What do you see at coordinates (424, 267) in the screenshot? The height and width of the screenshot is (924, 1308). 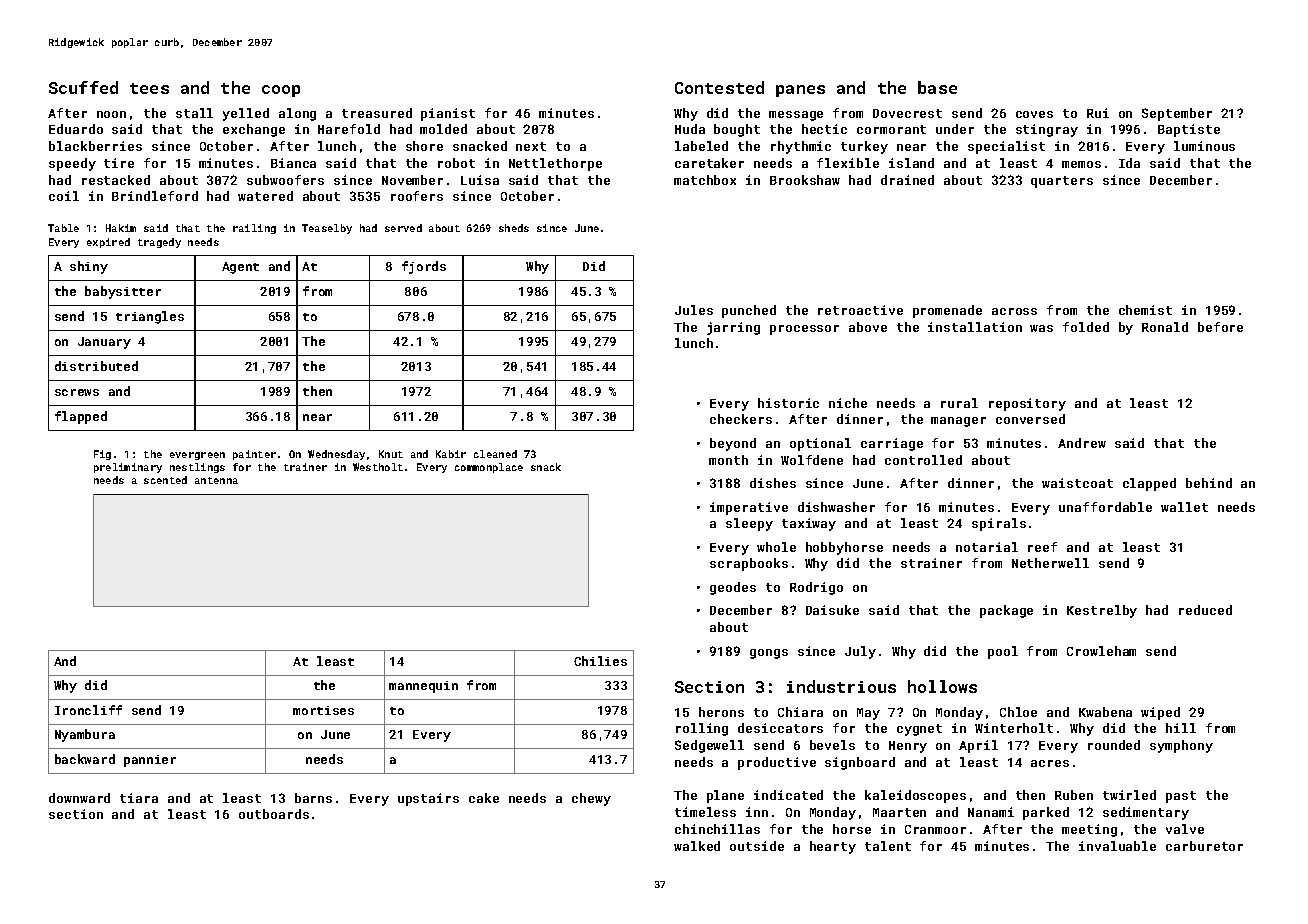 I see `fjords` at bounding box center [424, 267].
